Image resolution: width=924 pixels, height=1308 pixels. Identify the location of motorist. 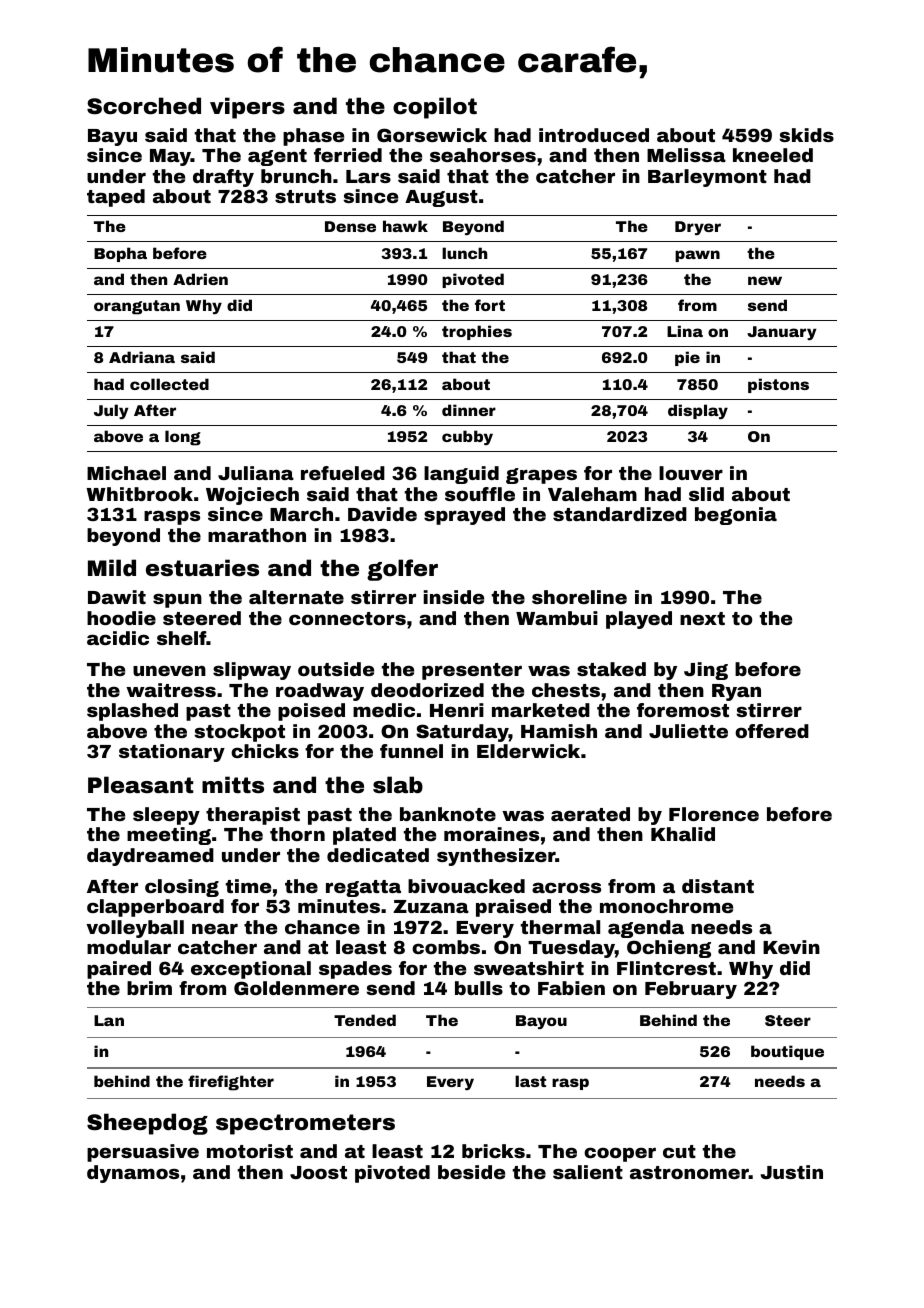
(250, 1151).
